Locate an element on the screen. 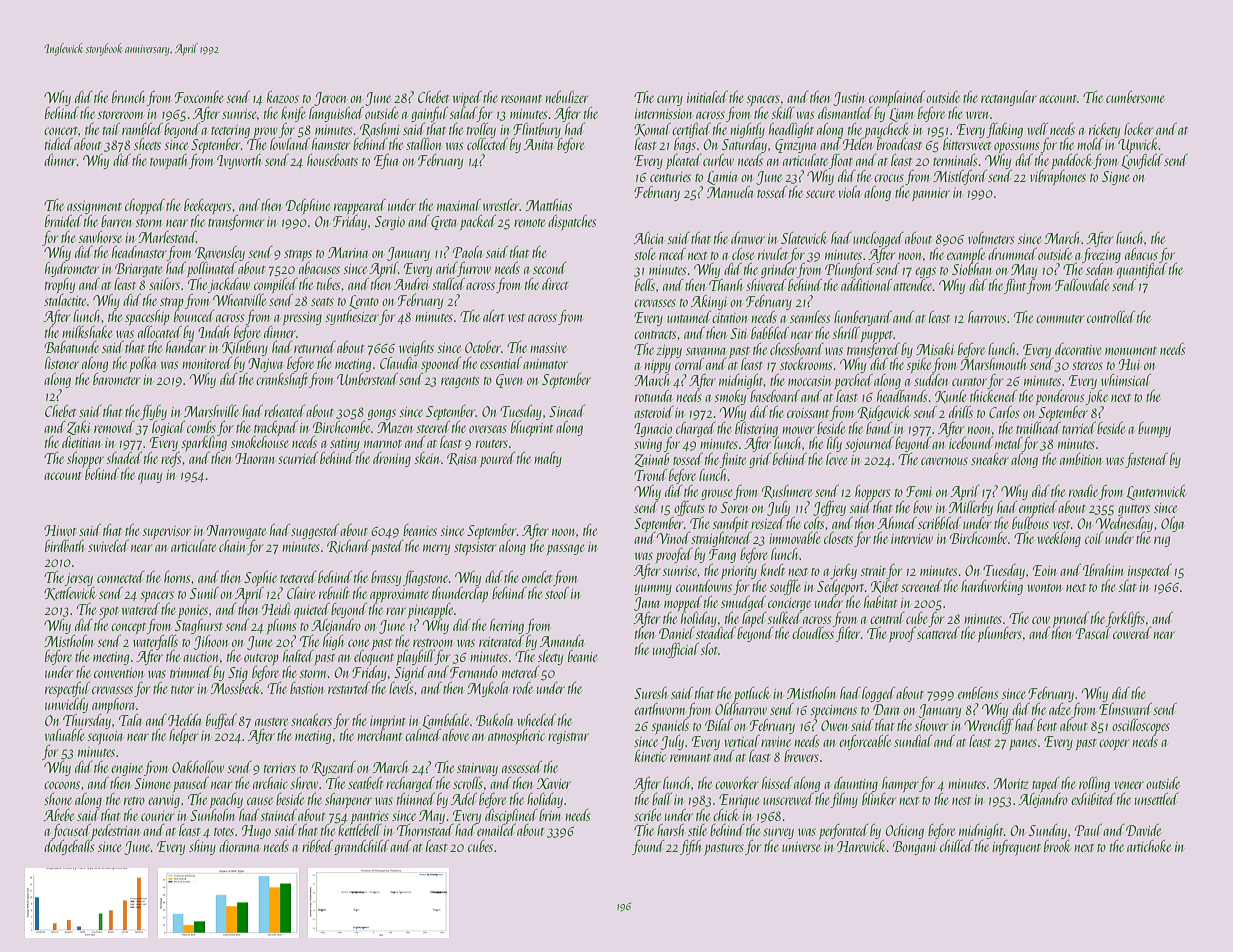 The width and height of the screenshot is (1233, 952). Foxcombe is located at coordinates (199, 97).
